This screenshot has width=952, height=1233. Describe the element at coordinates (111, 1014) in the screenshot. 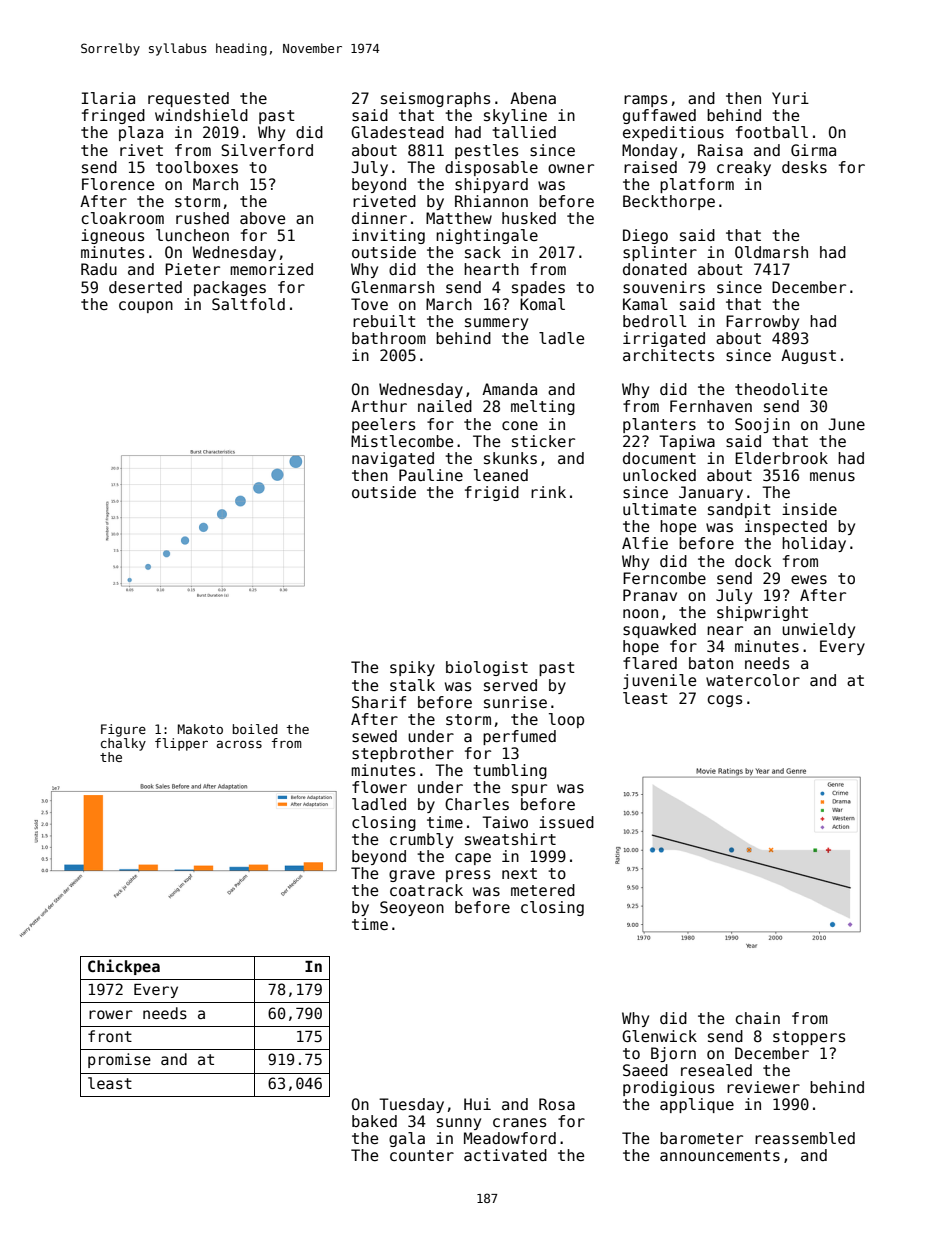

I see `rower` at that location.
